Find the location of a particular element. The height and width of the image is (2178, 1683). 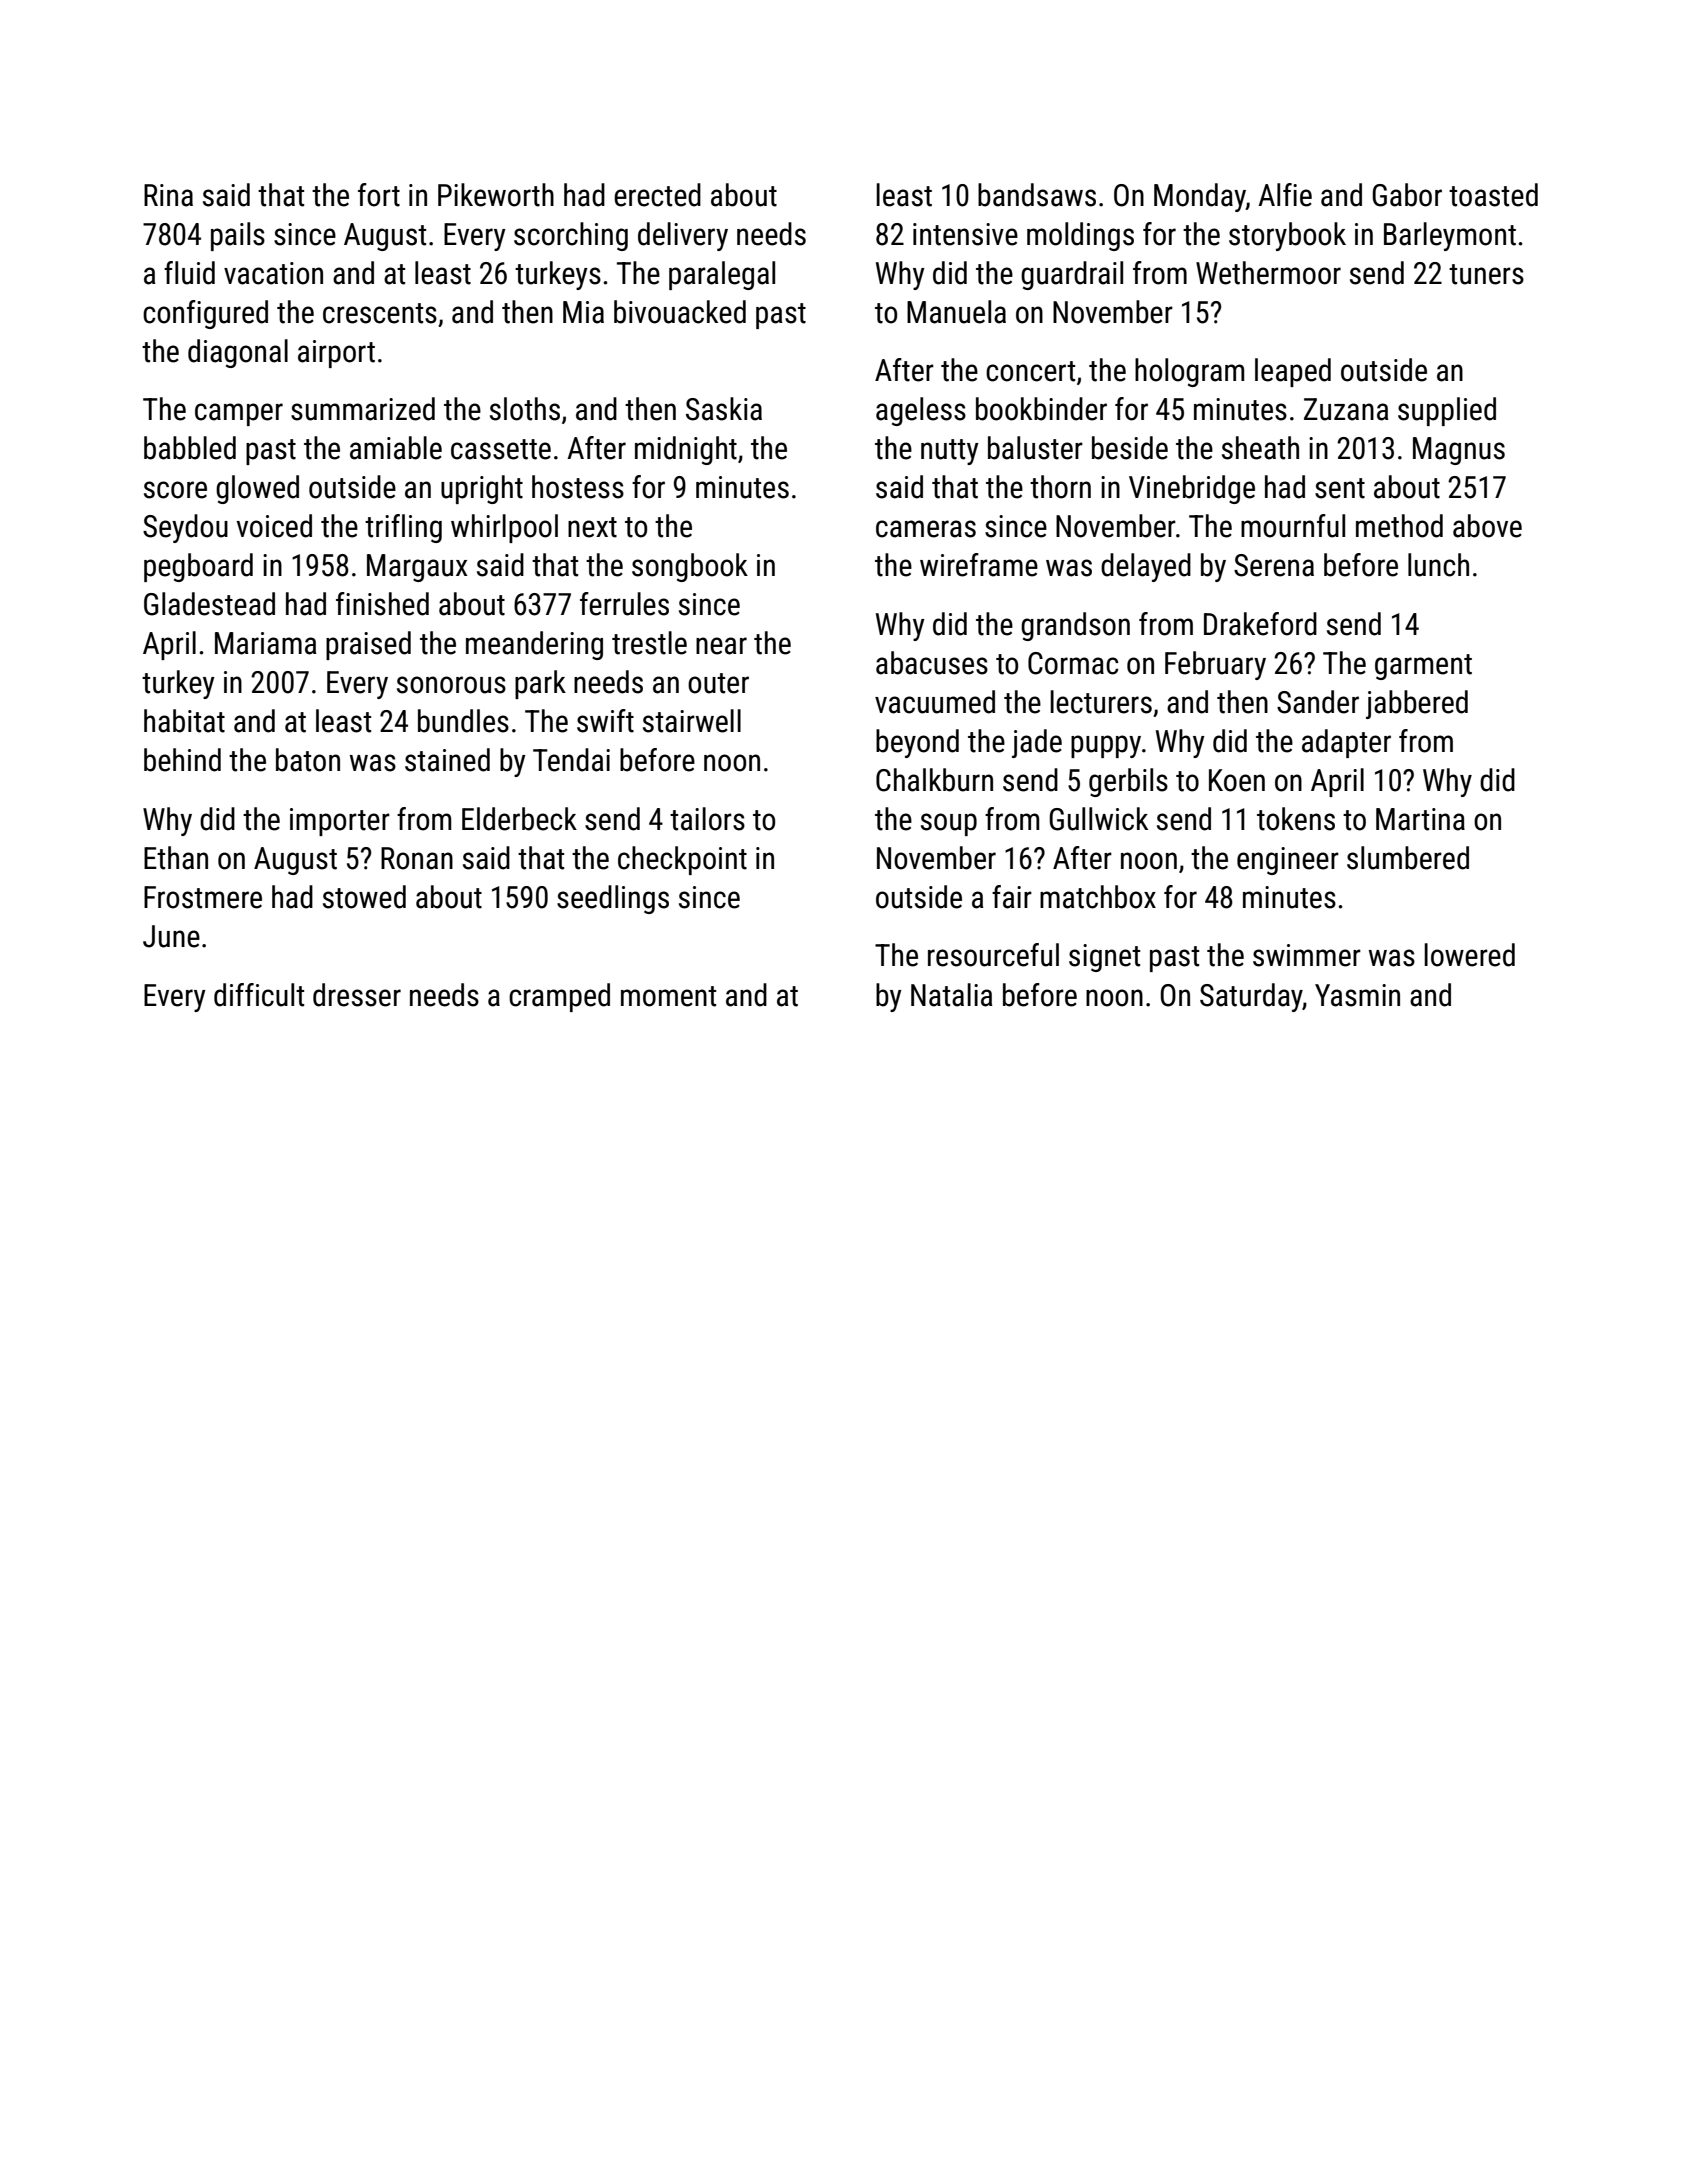

Mariama is located at coordinates (265, 643).
